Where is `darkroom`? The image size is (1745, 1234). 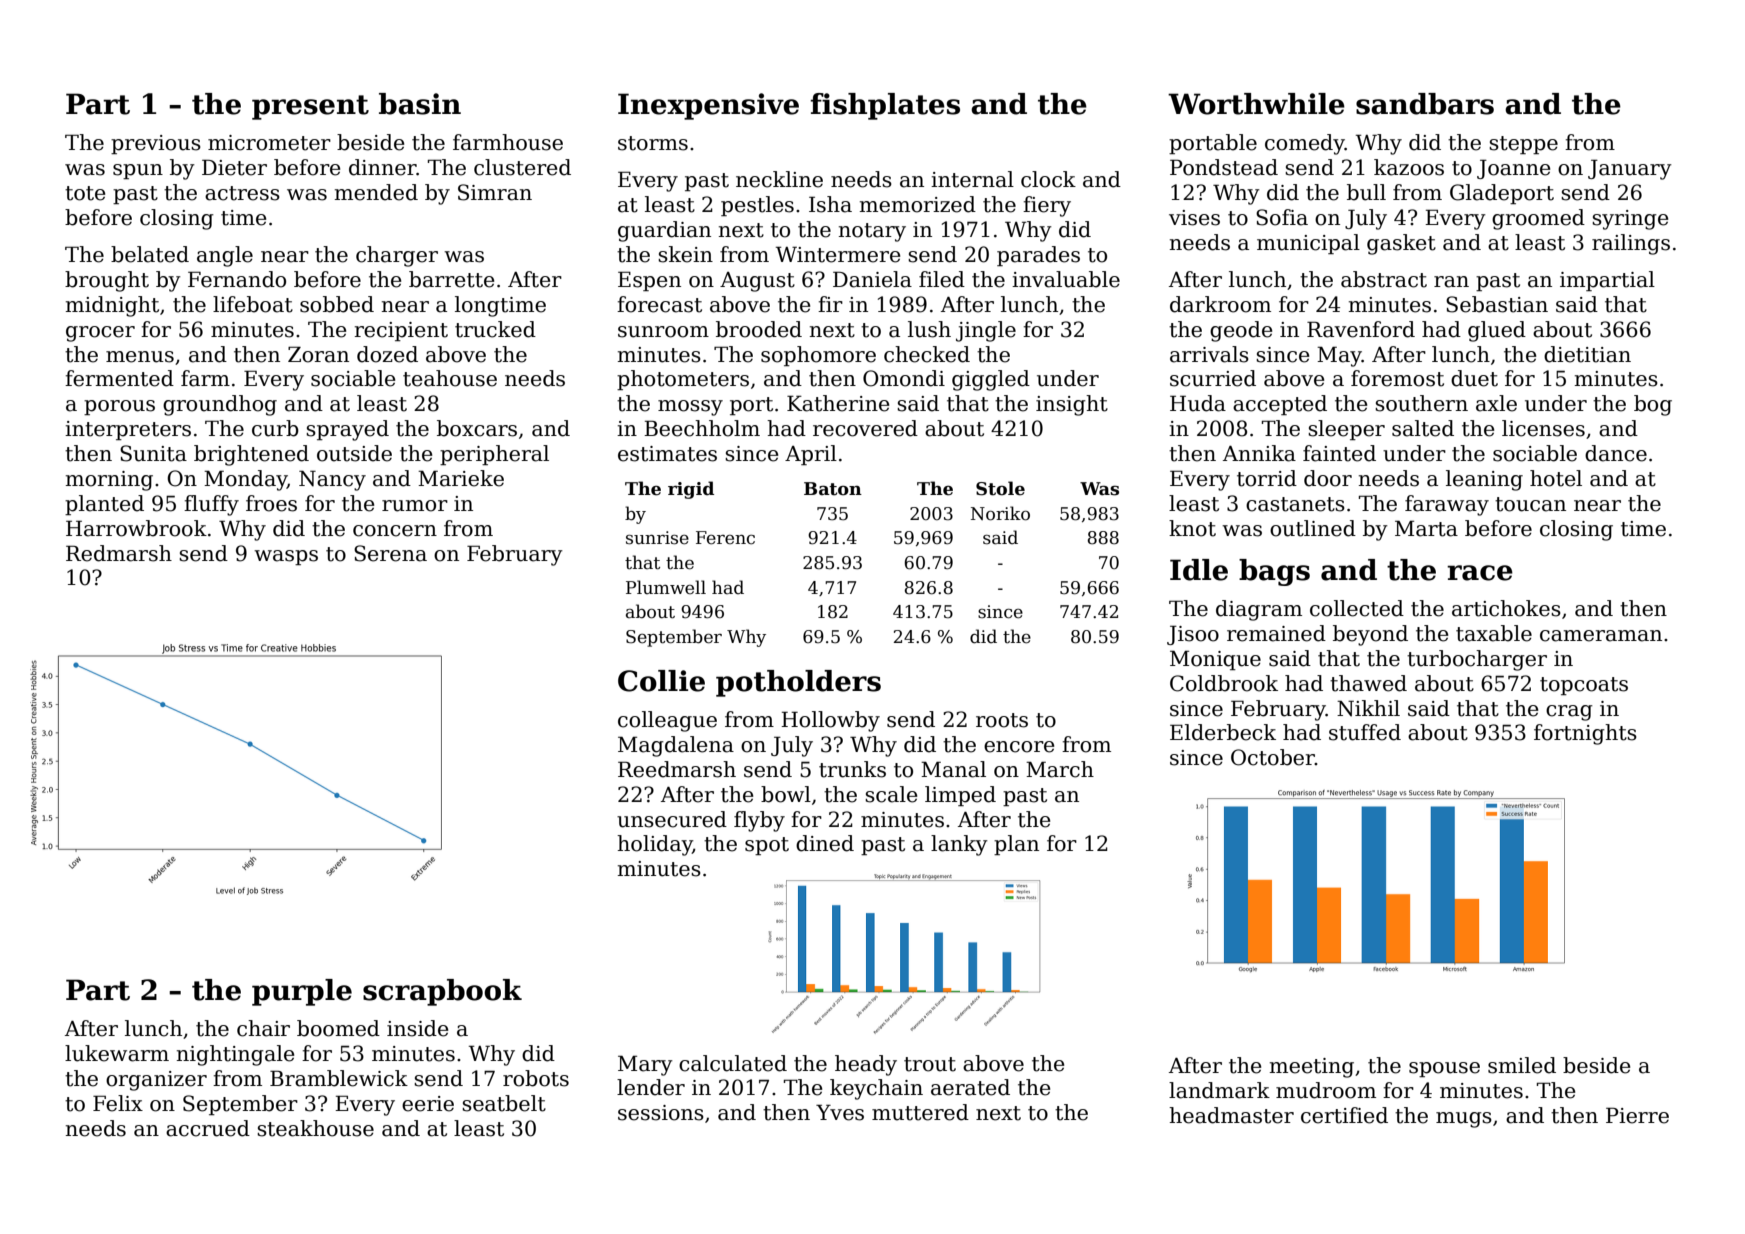
darkroom is located at coordinates (1220, 304).
